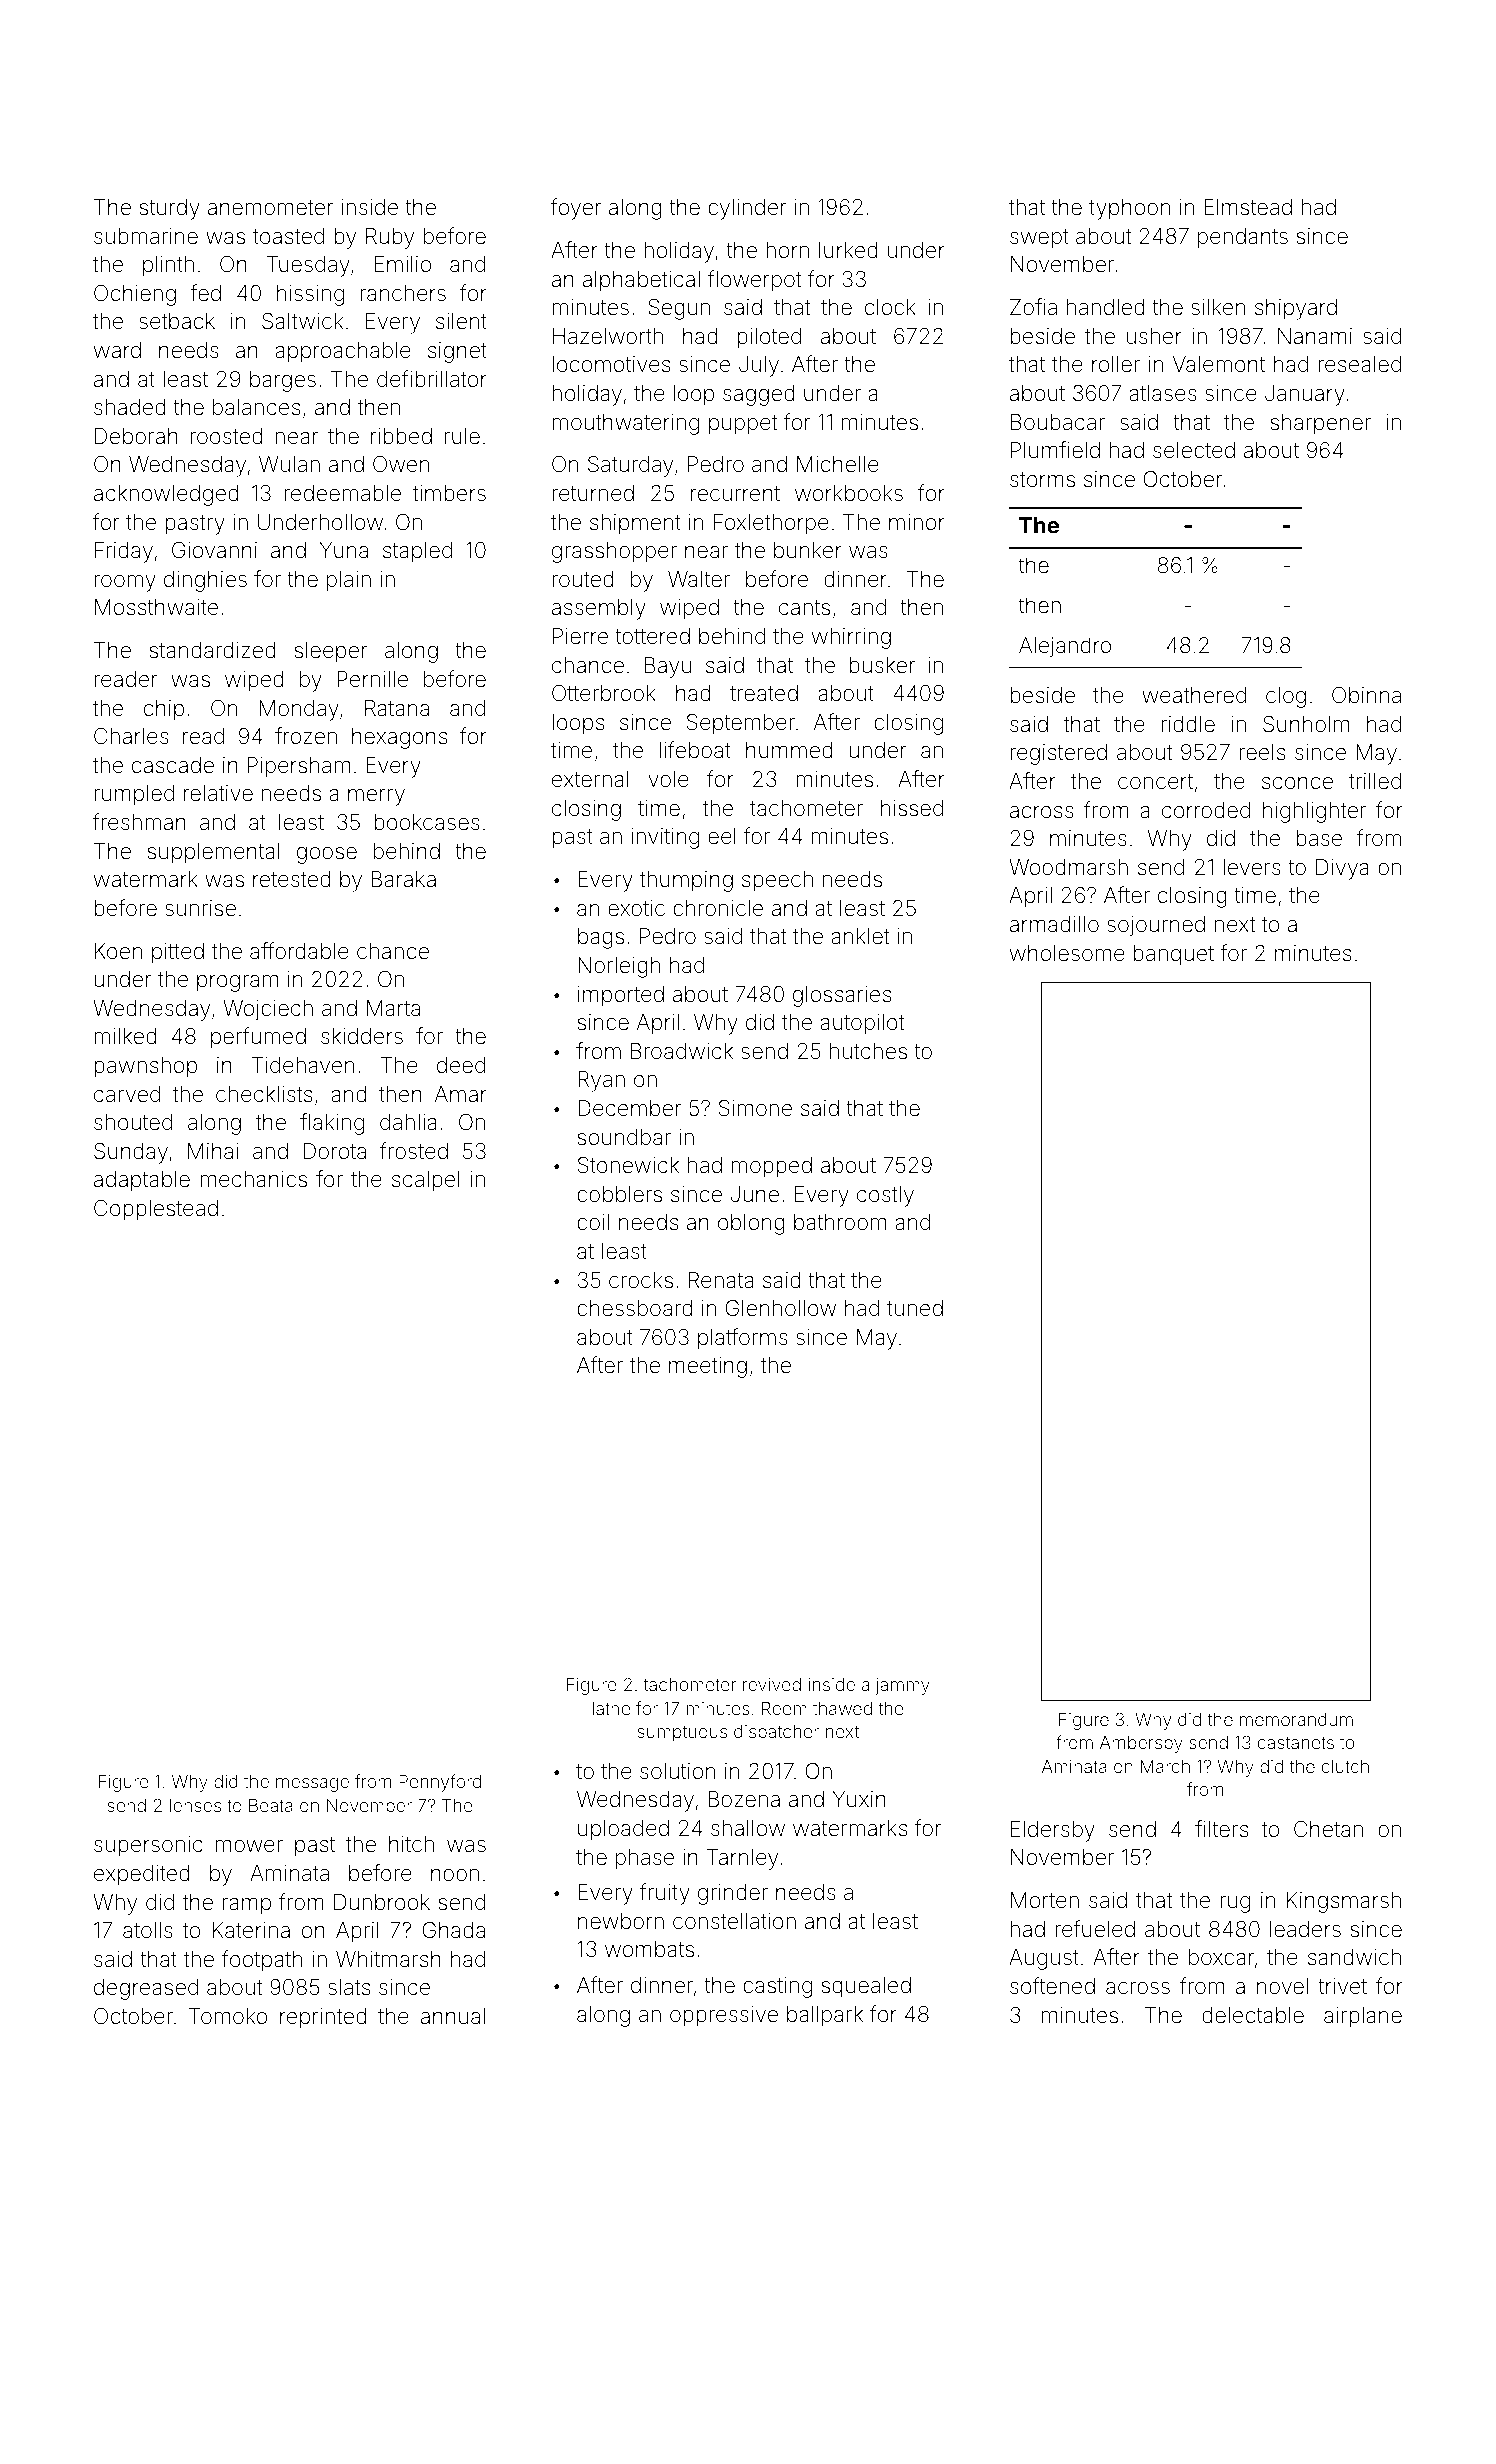  What do you see at coordinates (1363, 2017) in the document?
I see `airplane` at bounding box center [1363, 2017].
